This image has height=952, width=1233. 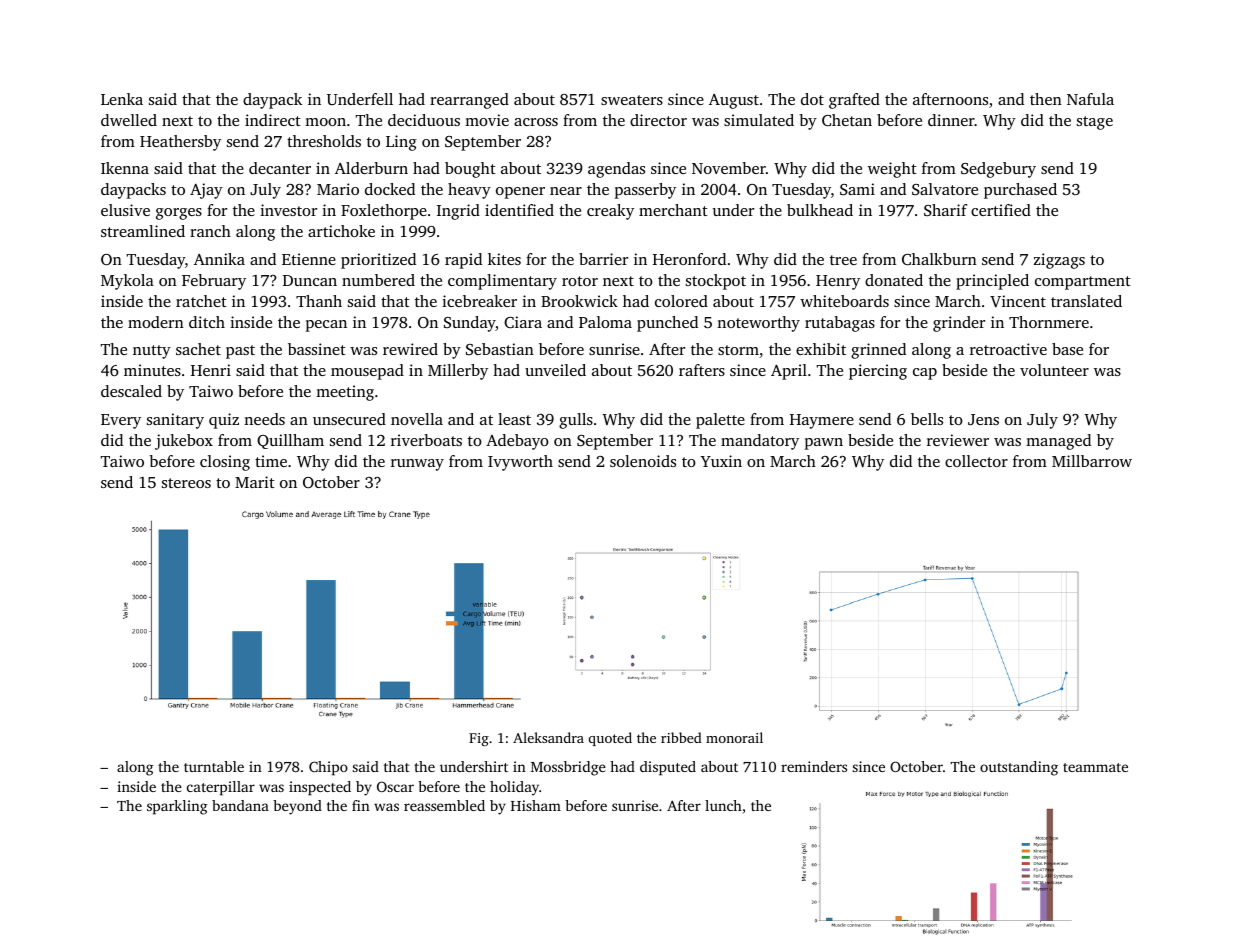 What do you see at coordinates (273, 120) in the image?
I see `indirect` at bounding box center [273, 120].
